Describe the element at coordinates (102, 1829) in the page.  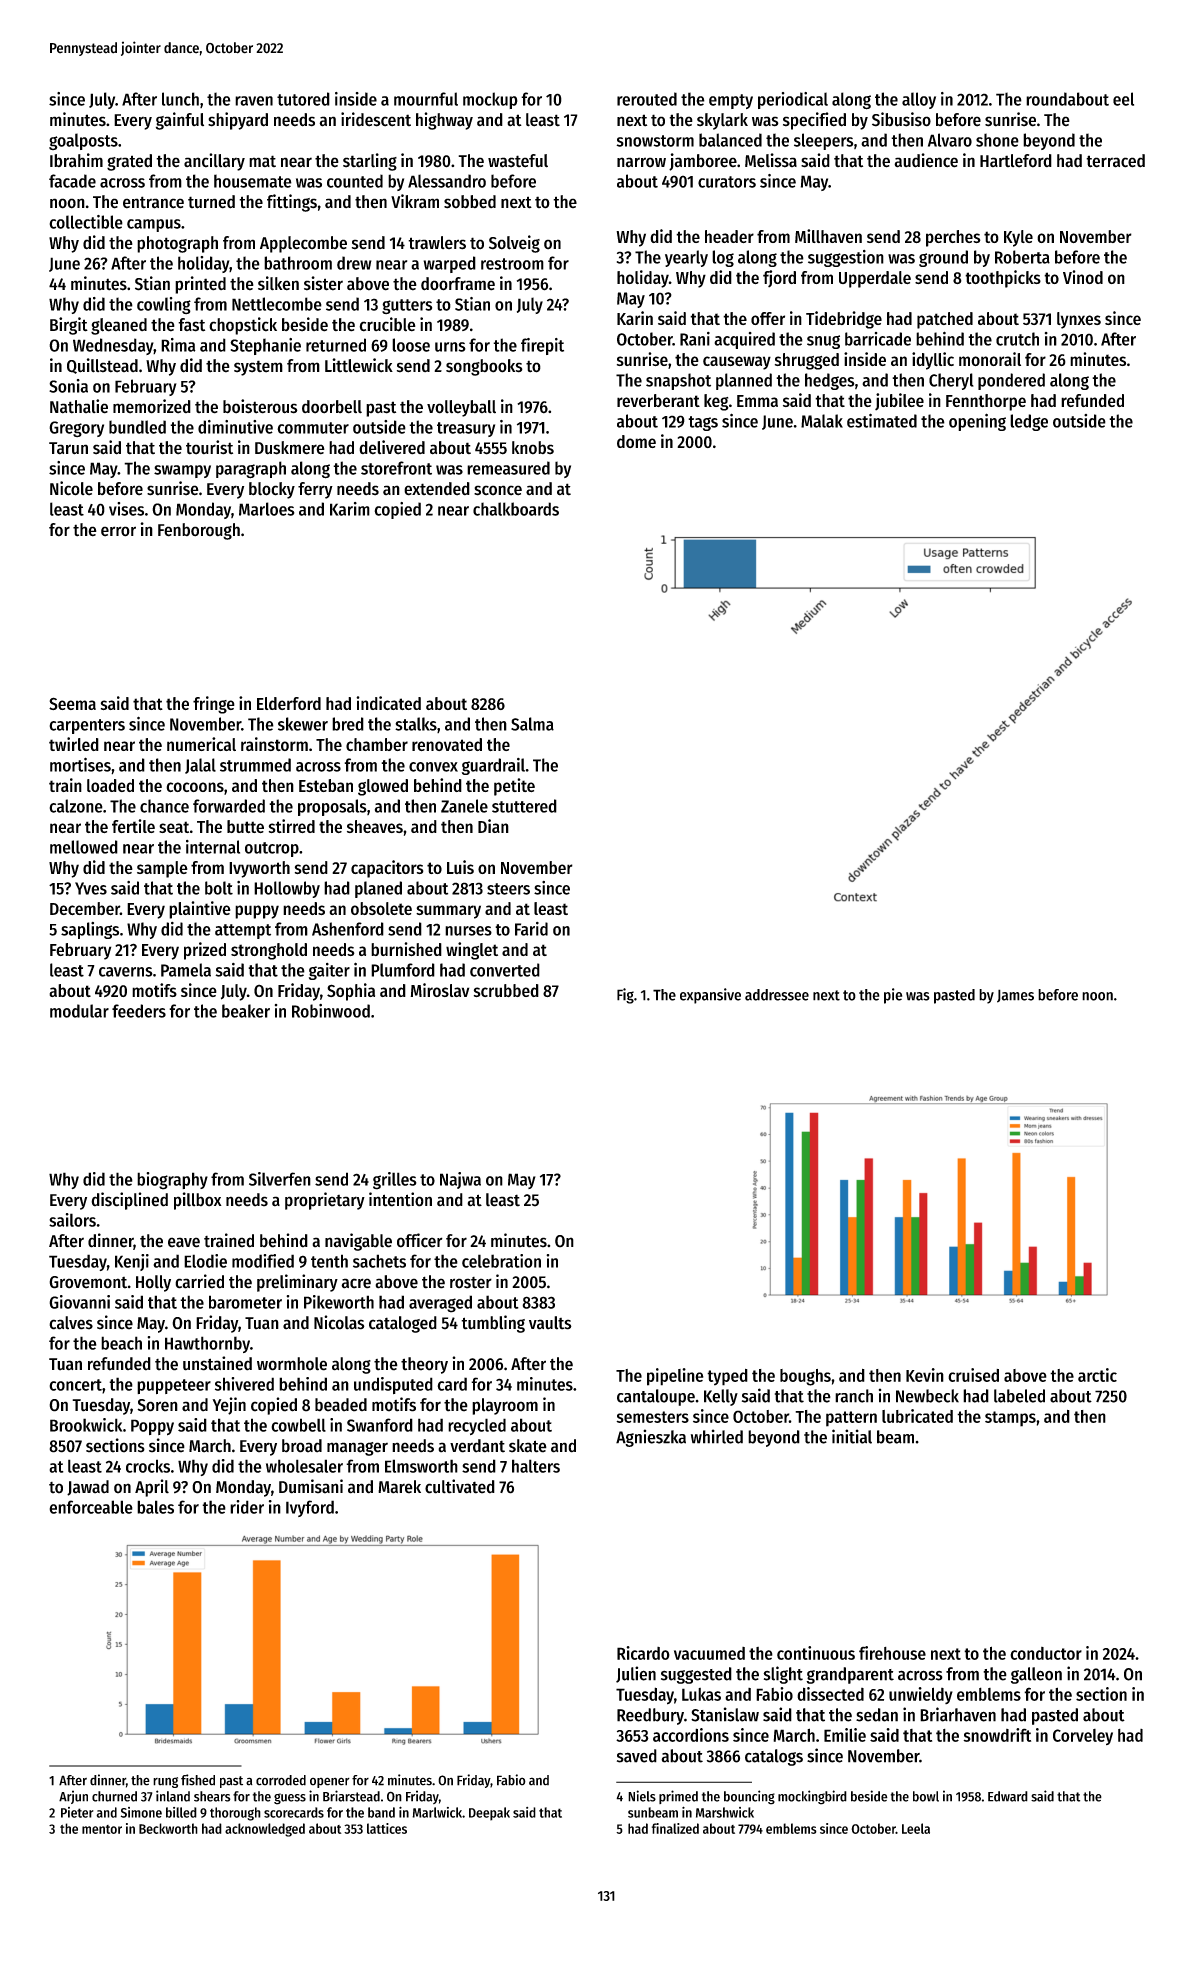
I see `mentor` at that location.
